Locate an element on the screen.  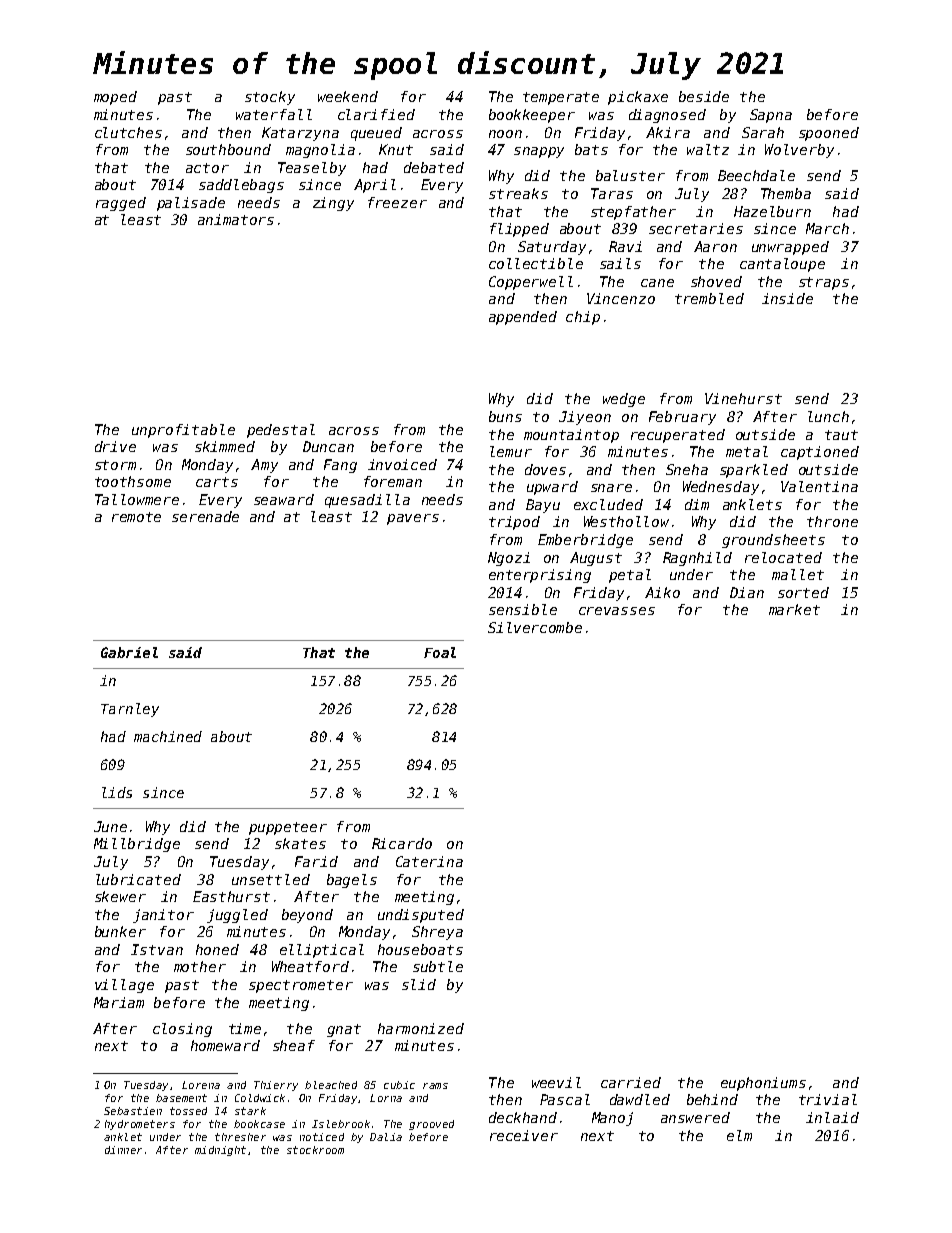
market is located at coordinates (794, 609).
